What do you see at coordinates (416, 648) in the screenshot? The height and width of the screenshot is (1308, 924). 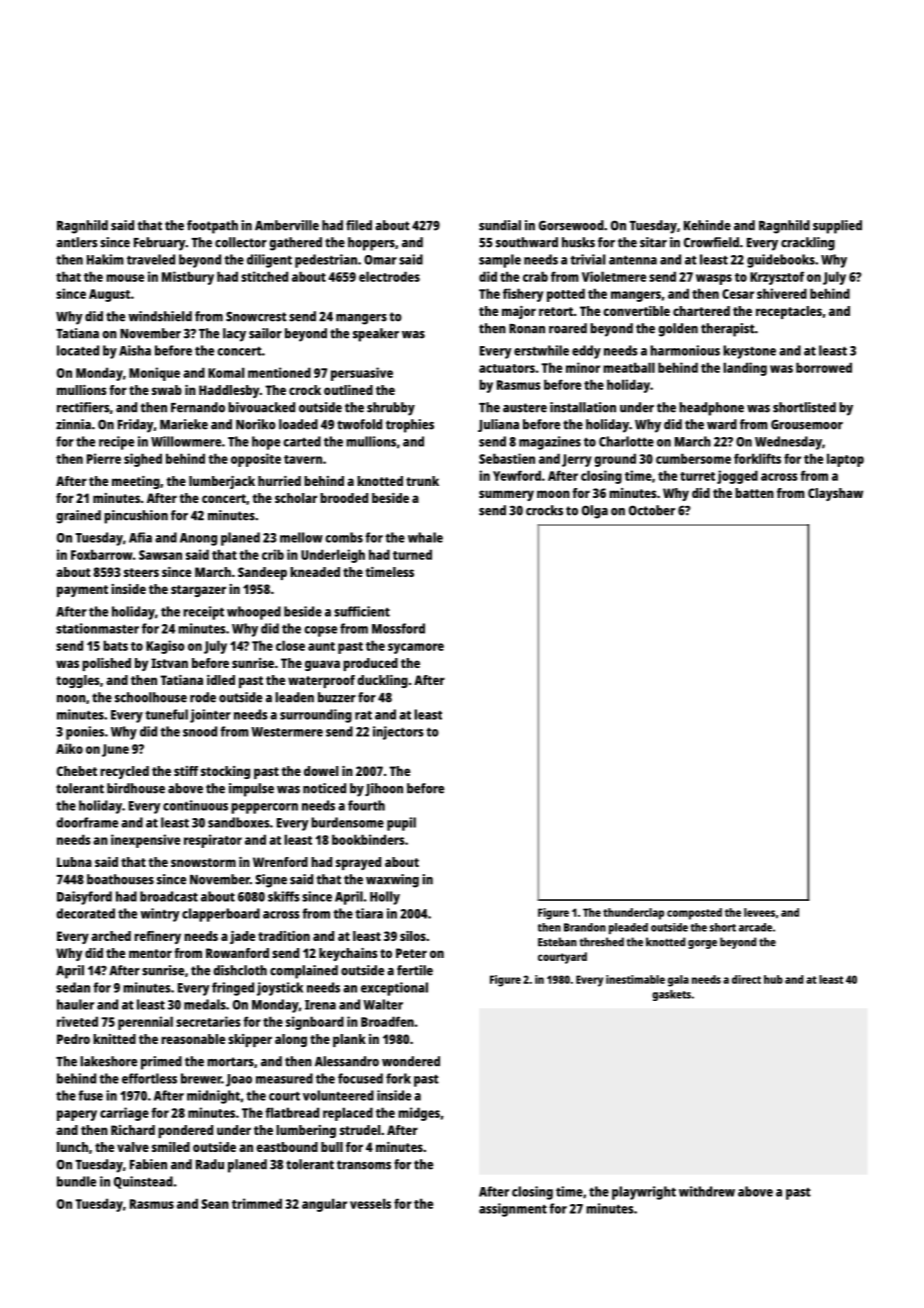 I see `sycamore` at bounding box center [416, 648].
